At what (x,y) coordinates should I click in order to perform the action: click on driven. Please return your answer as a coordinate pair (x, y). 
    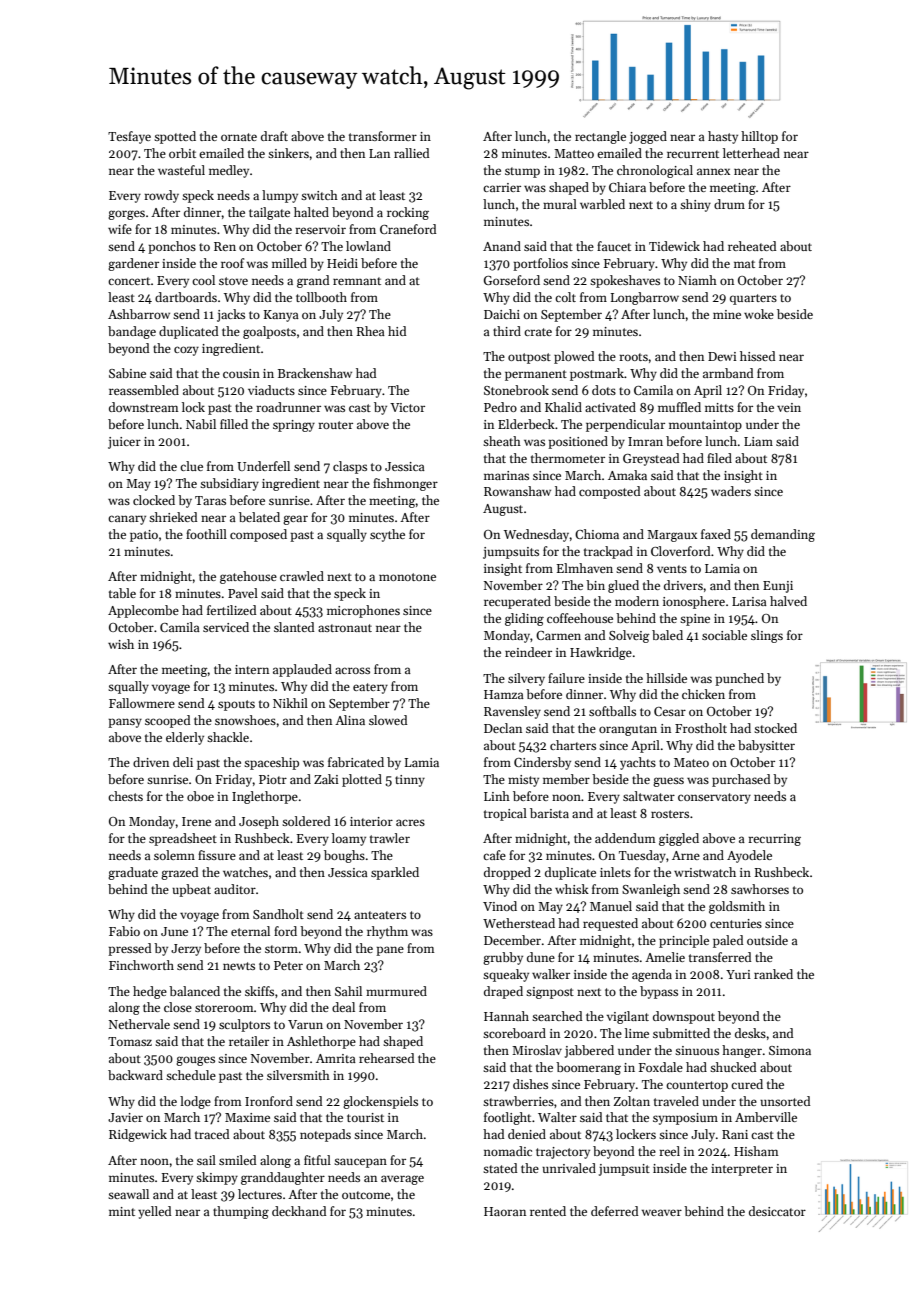
    Looking at the image, I should click on (151, 762).
